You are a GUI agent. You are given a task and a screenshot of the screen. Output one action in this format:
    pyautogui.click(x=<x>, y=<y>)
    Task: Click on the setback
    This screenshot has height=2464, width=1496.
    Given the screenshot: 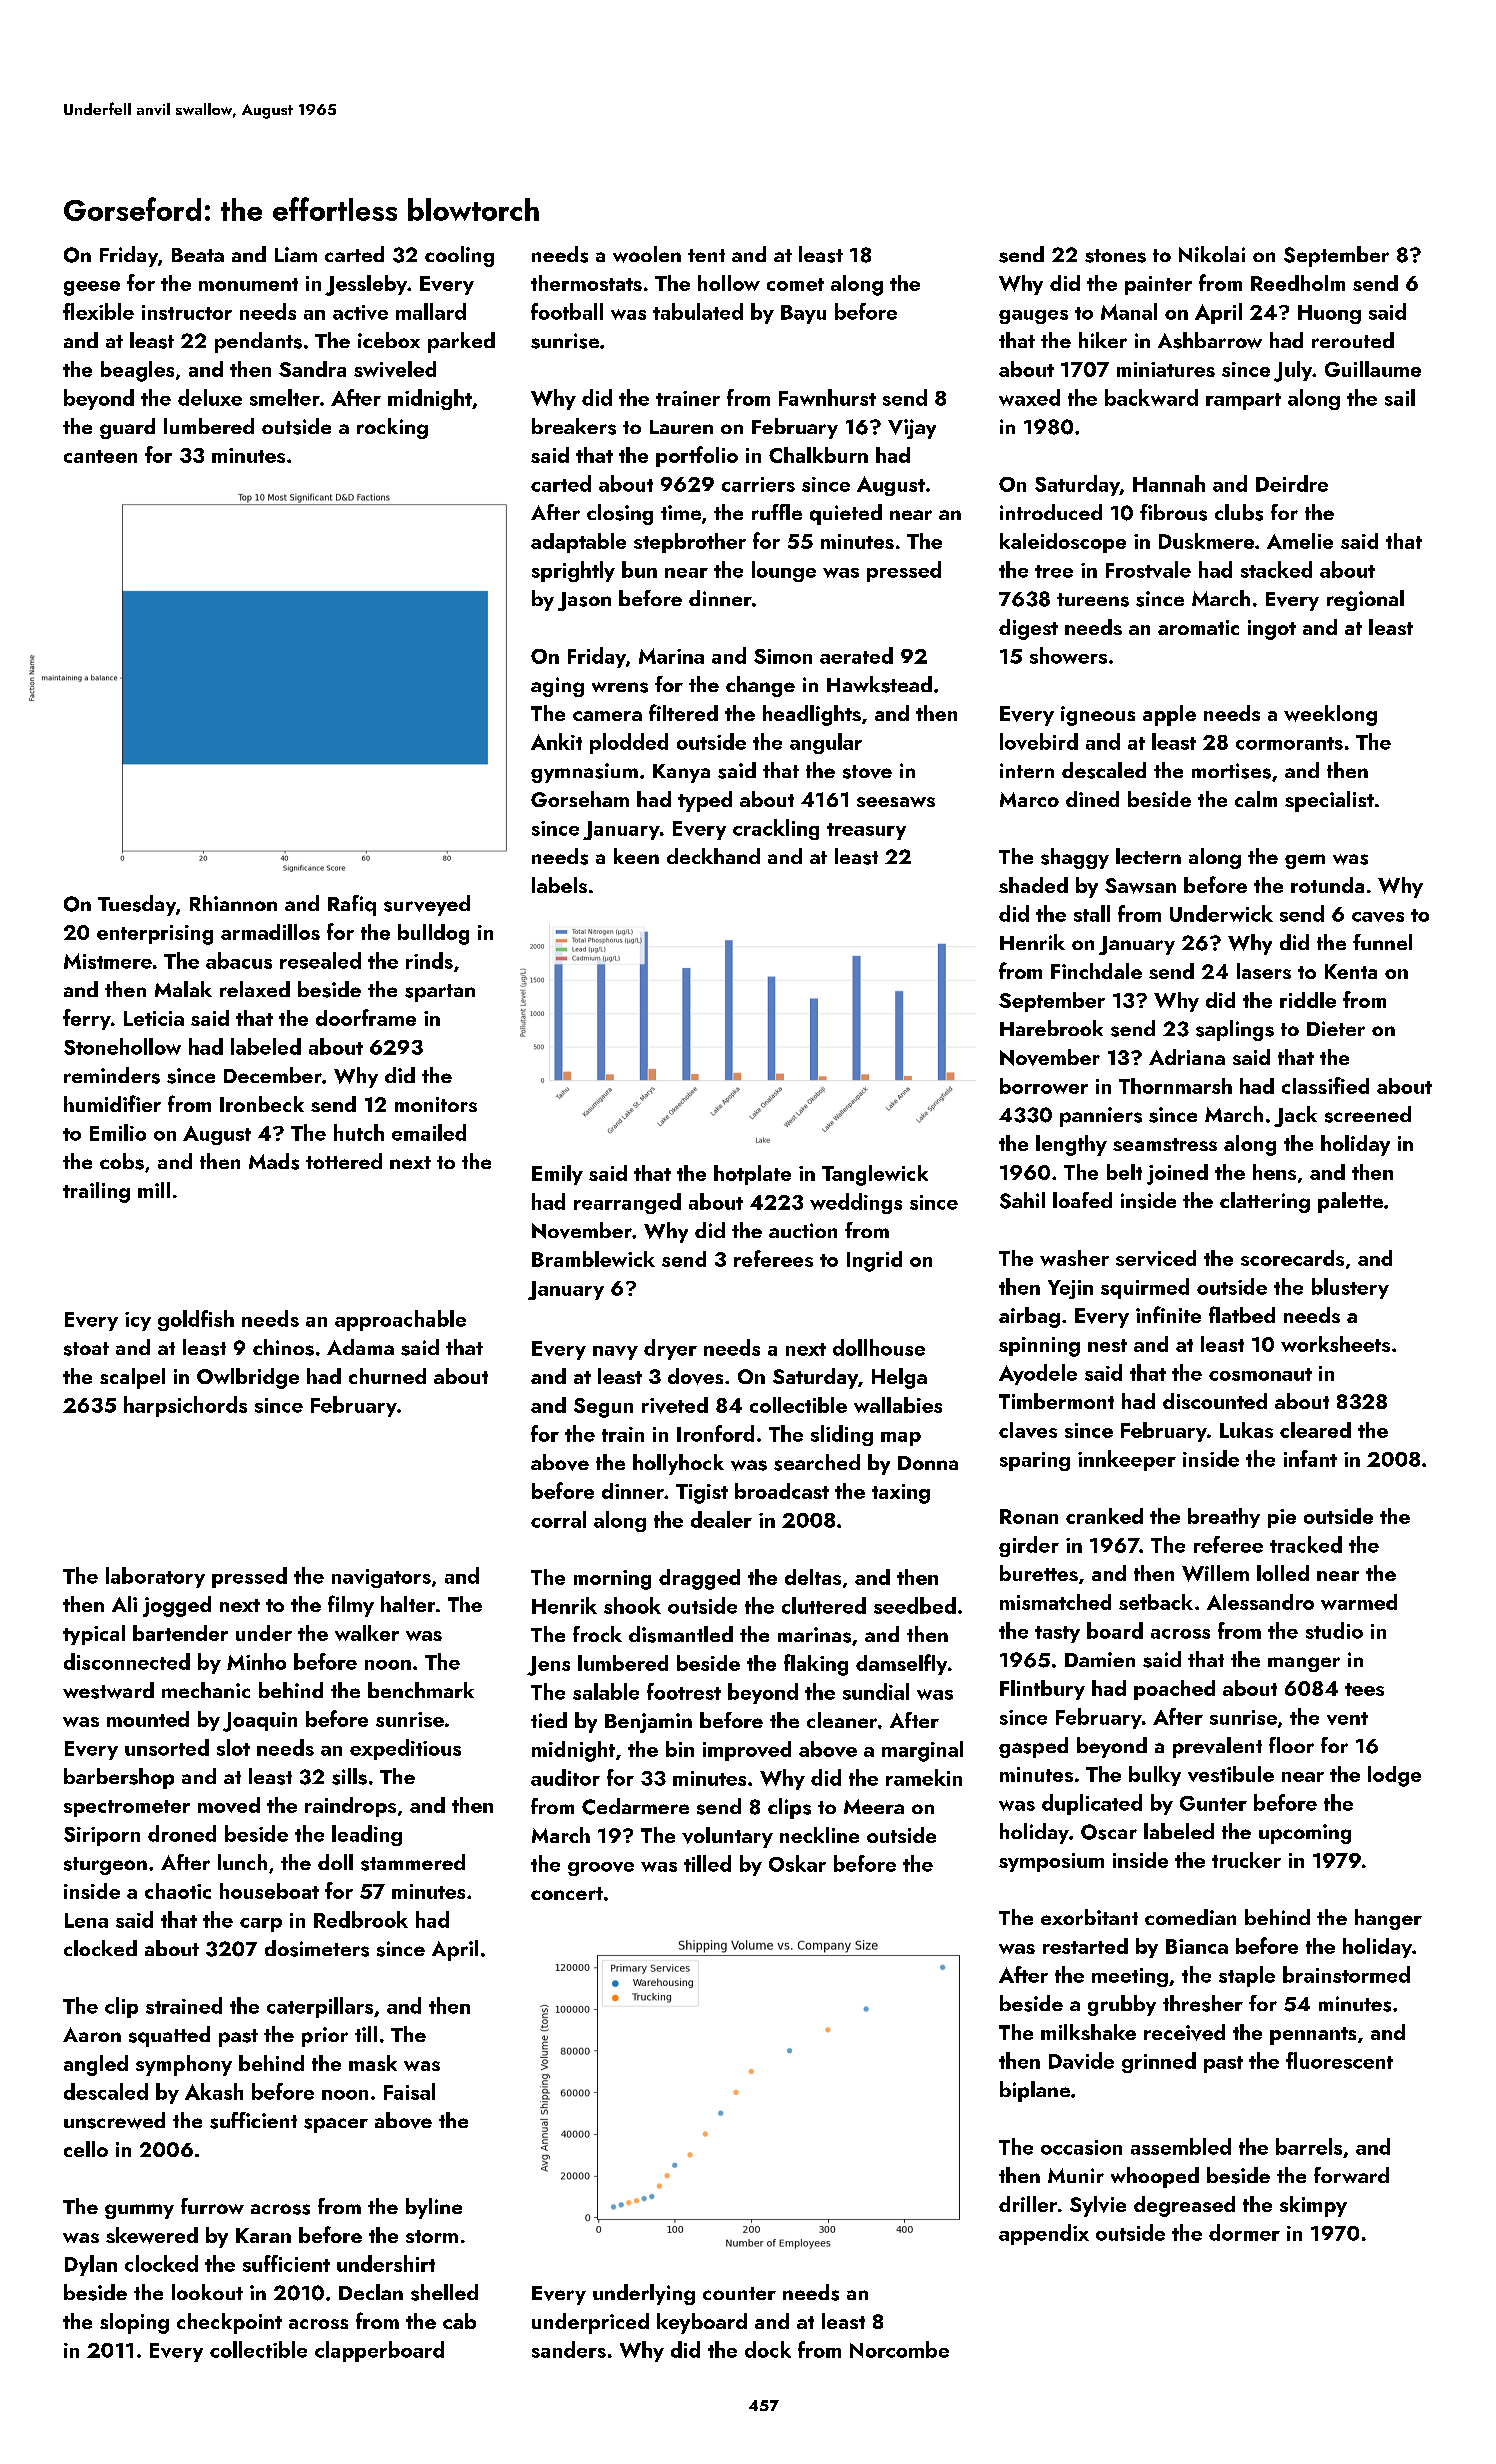 What is the action you would take?
    pyautogui.click(x=1156, y=1602)
